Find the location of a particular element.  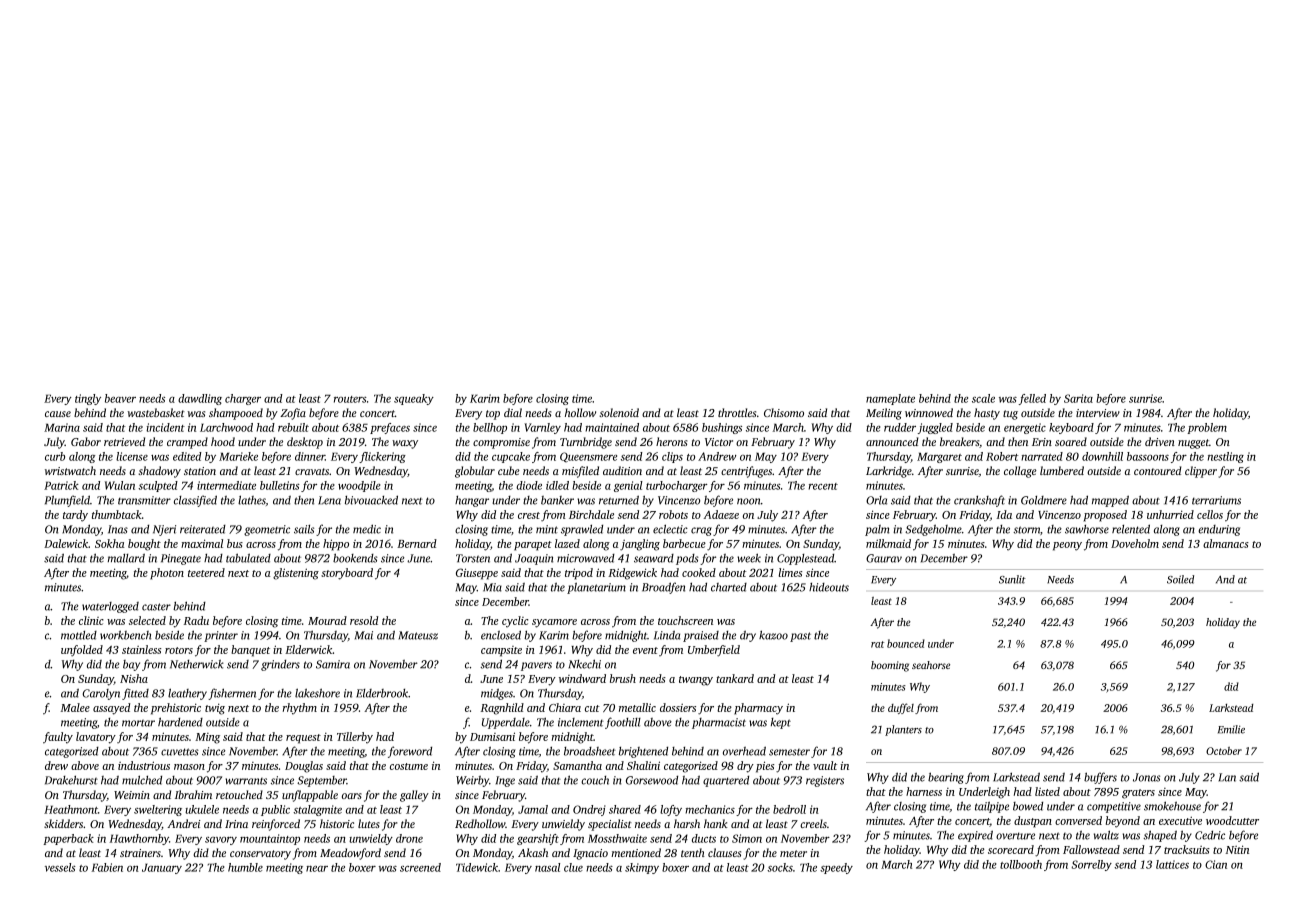

hangar is located at coordinates (472, 501).
